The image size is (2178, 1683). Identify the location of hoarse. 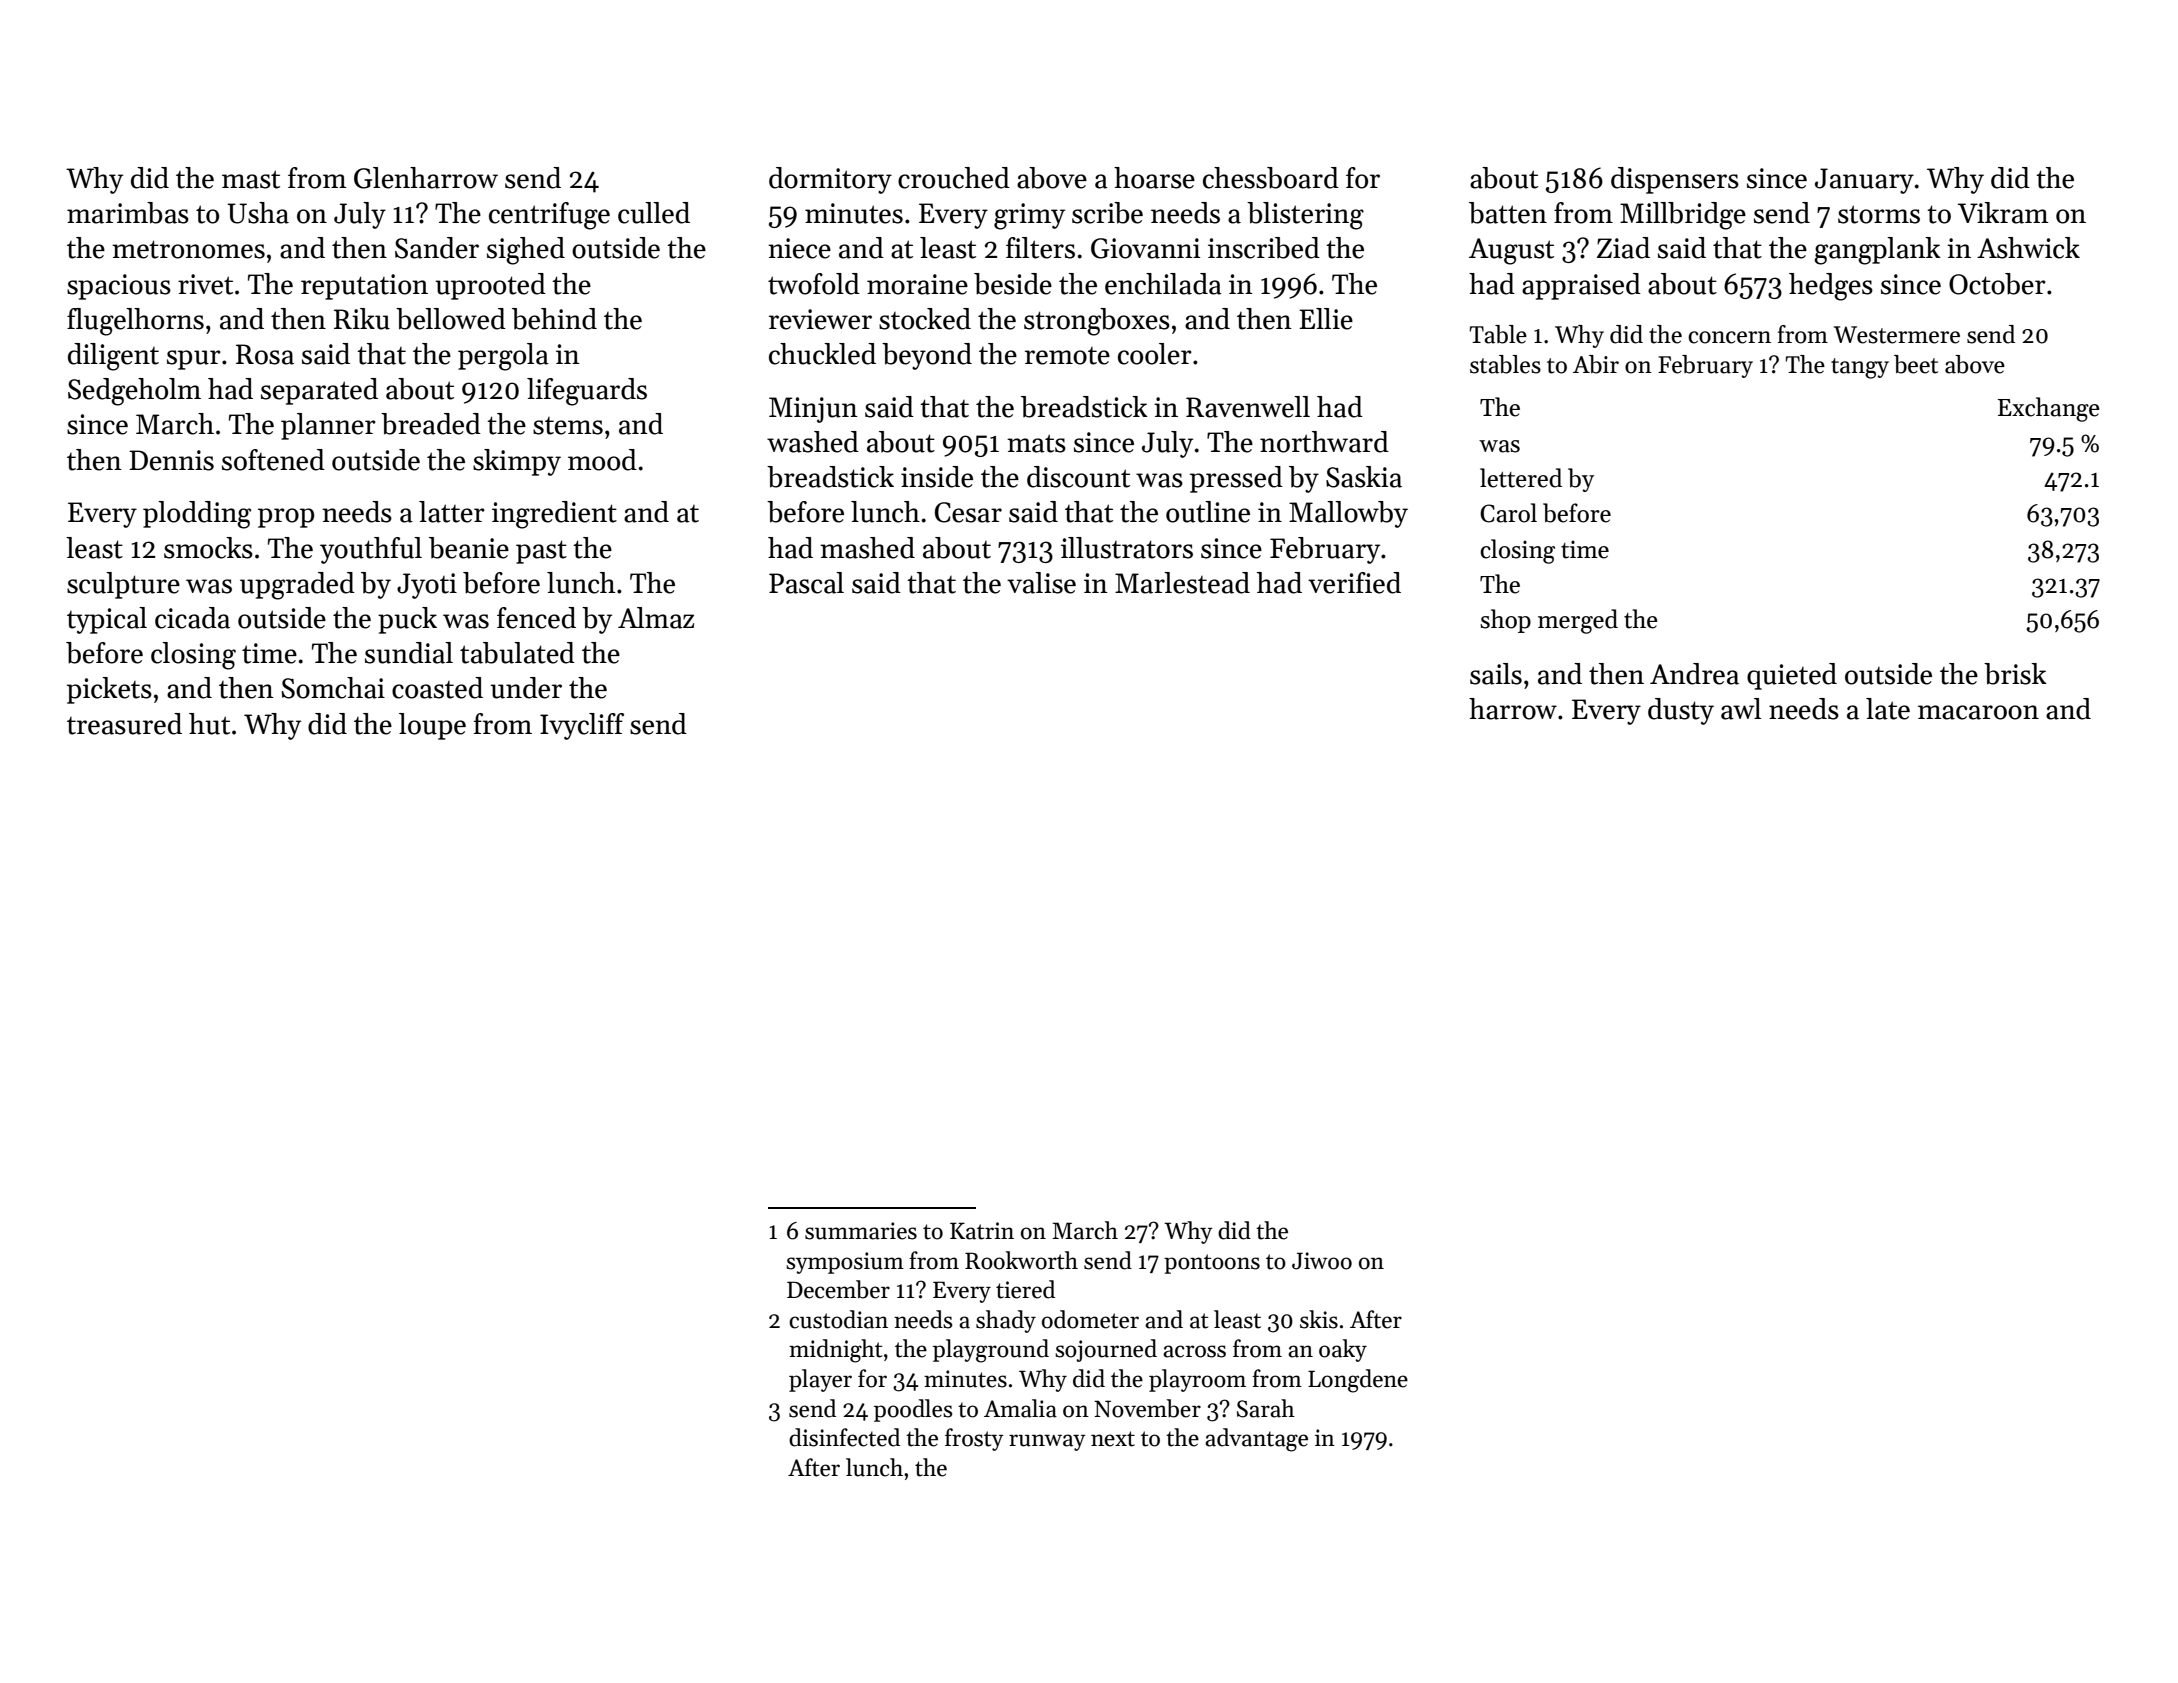
(1154, 178).
